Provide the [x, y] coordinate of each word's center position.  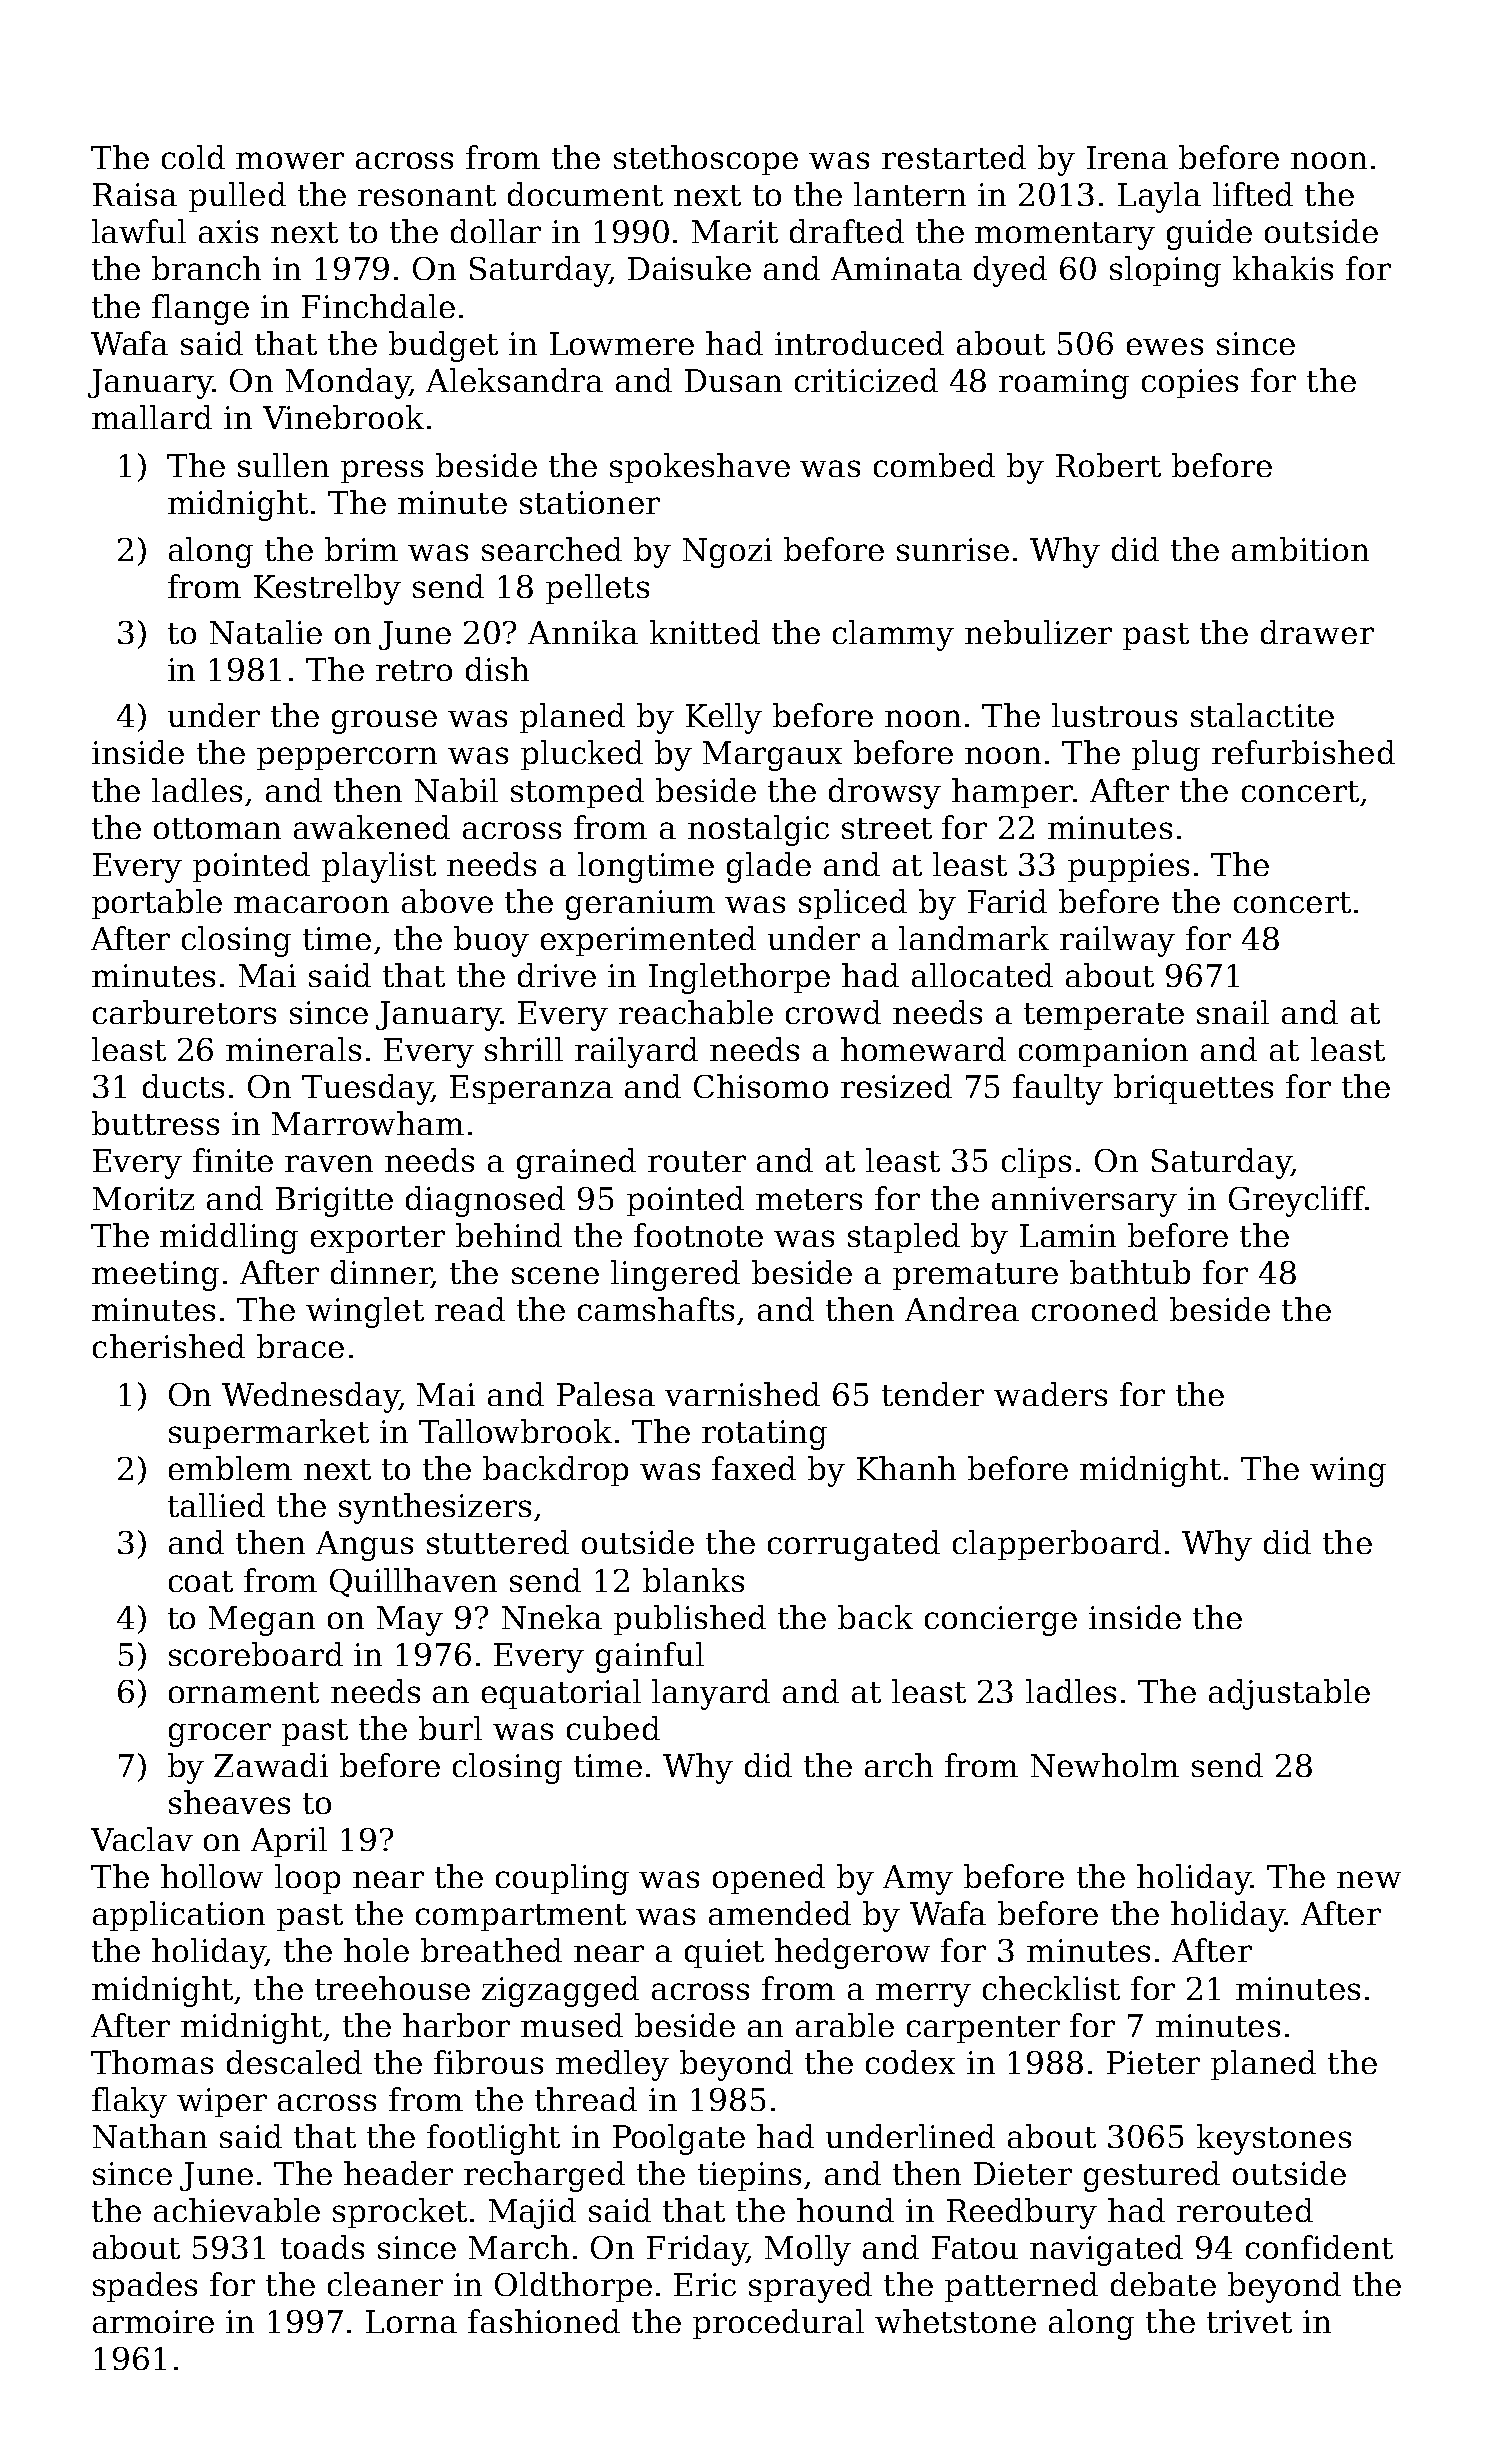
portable [157, 904]
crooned [1095, 1309]
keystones [1274, 2139]
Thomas [152, 2062]
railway [1117, 941]
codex [910, 2062]
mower [290, 160]
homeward [923, 1049]
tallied [216, 1505]
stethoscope [706, 160]
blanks [693, 1580]
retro [414, 670]
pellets [597, 589]
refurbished [1303, 752]
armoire [153, 2321]
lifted [1253, 194]
